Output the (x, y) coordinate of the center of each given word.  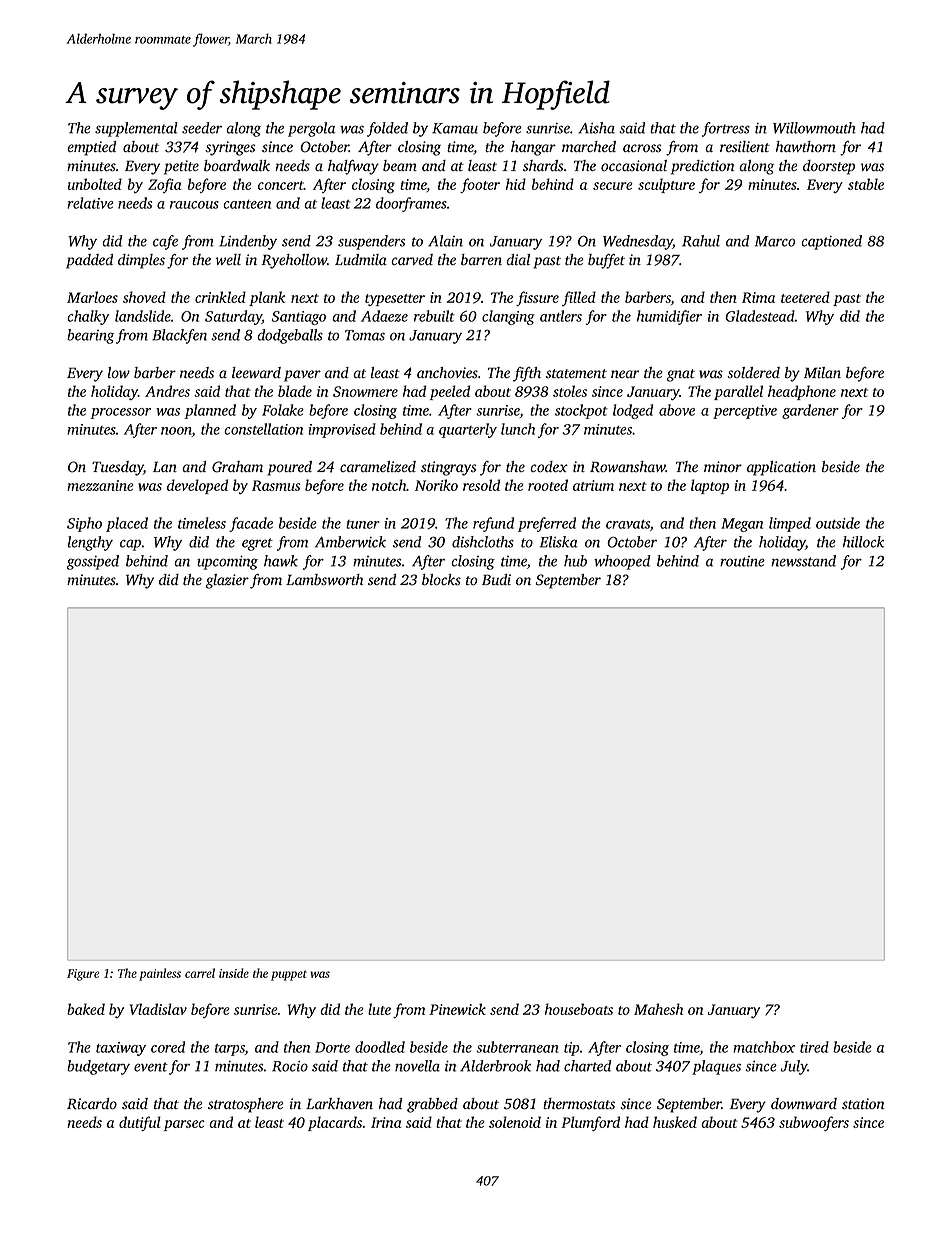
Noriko (436, 485)
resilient (745, 147)
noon (176, 432)
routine (742, 561)
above (677, 410)
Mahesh (658, 1009)
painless (160, 974)
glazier (227, 581)
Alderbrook (495, 1066)
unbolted (95, 184)
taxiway (121, 1049)
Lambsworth (324, 580)
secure (613, 186)
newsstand (803, 561)
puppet (289, 975)
